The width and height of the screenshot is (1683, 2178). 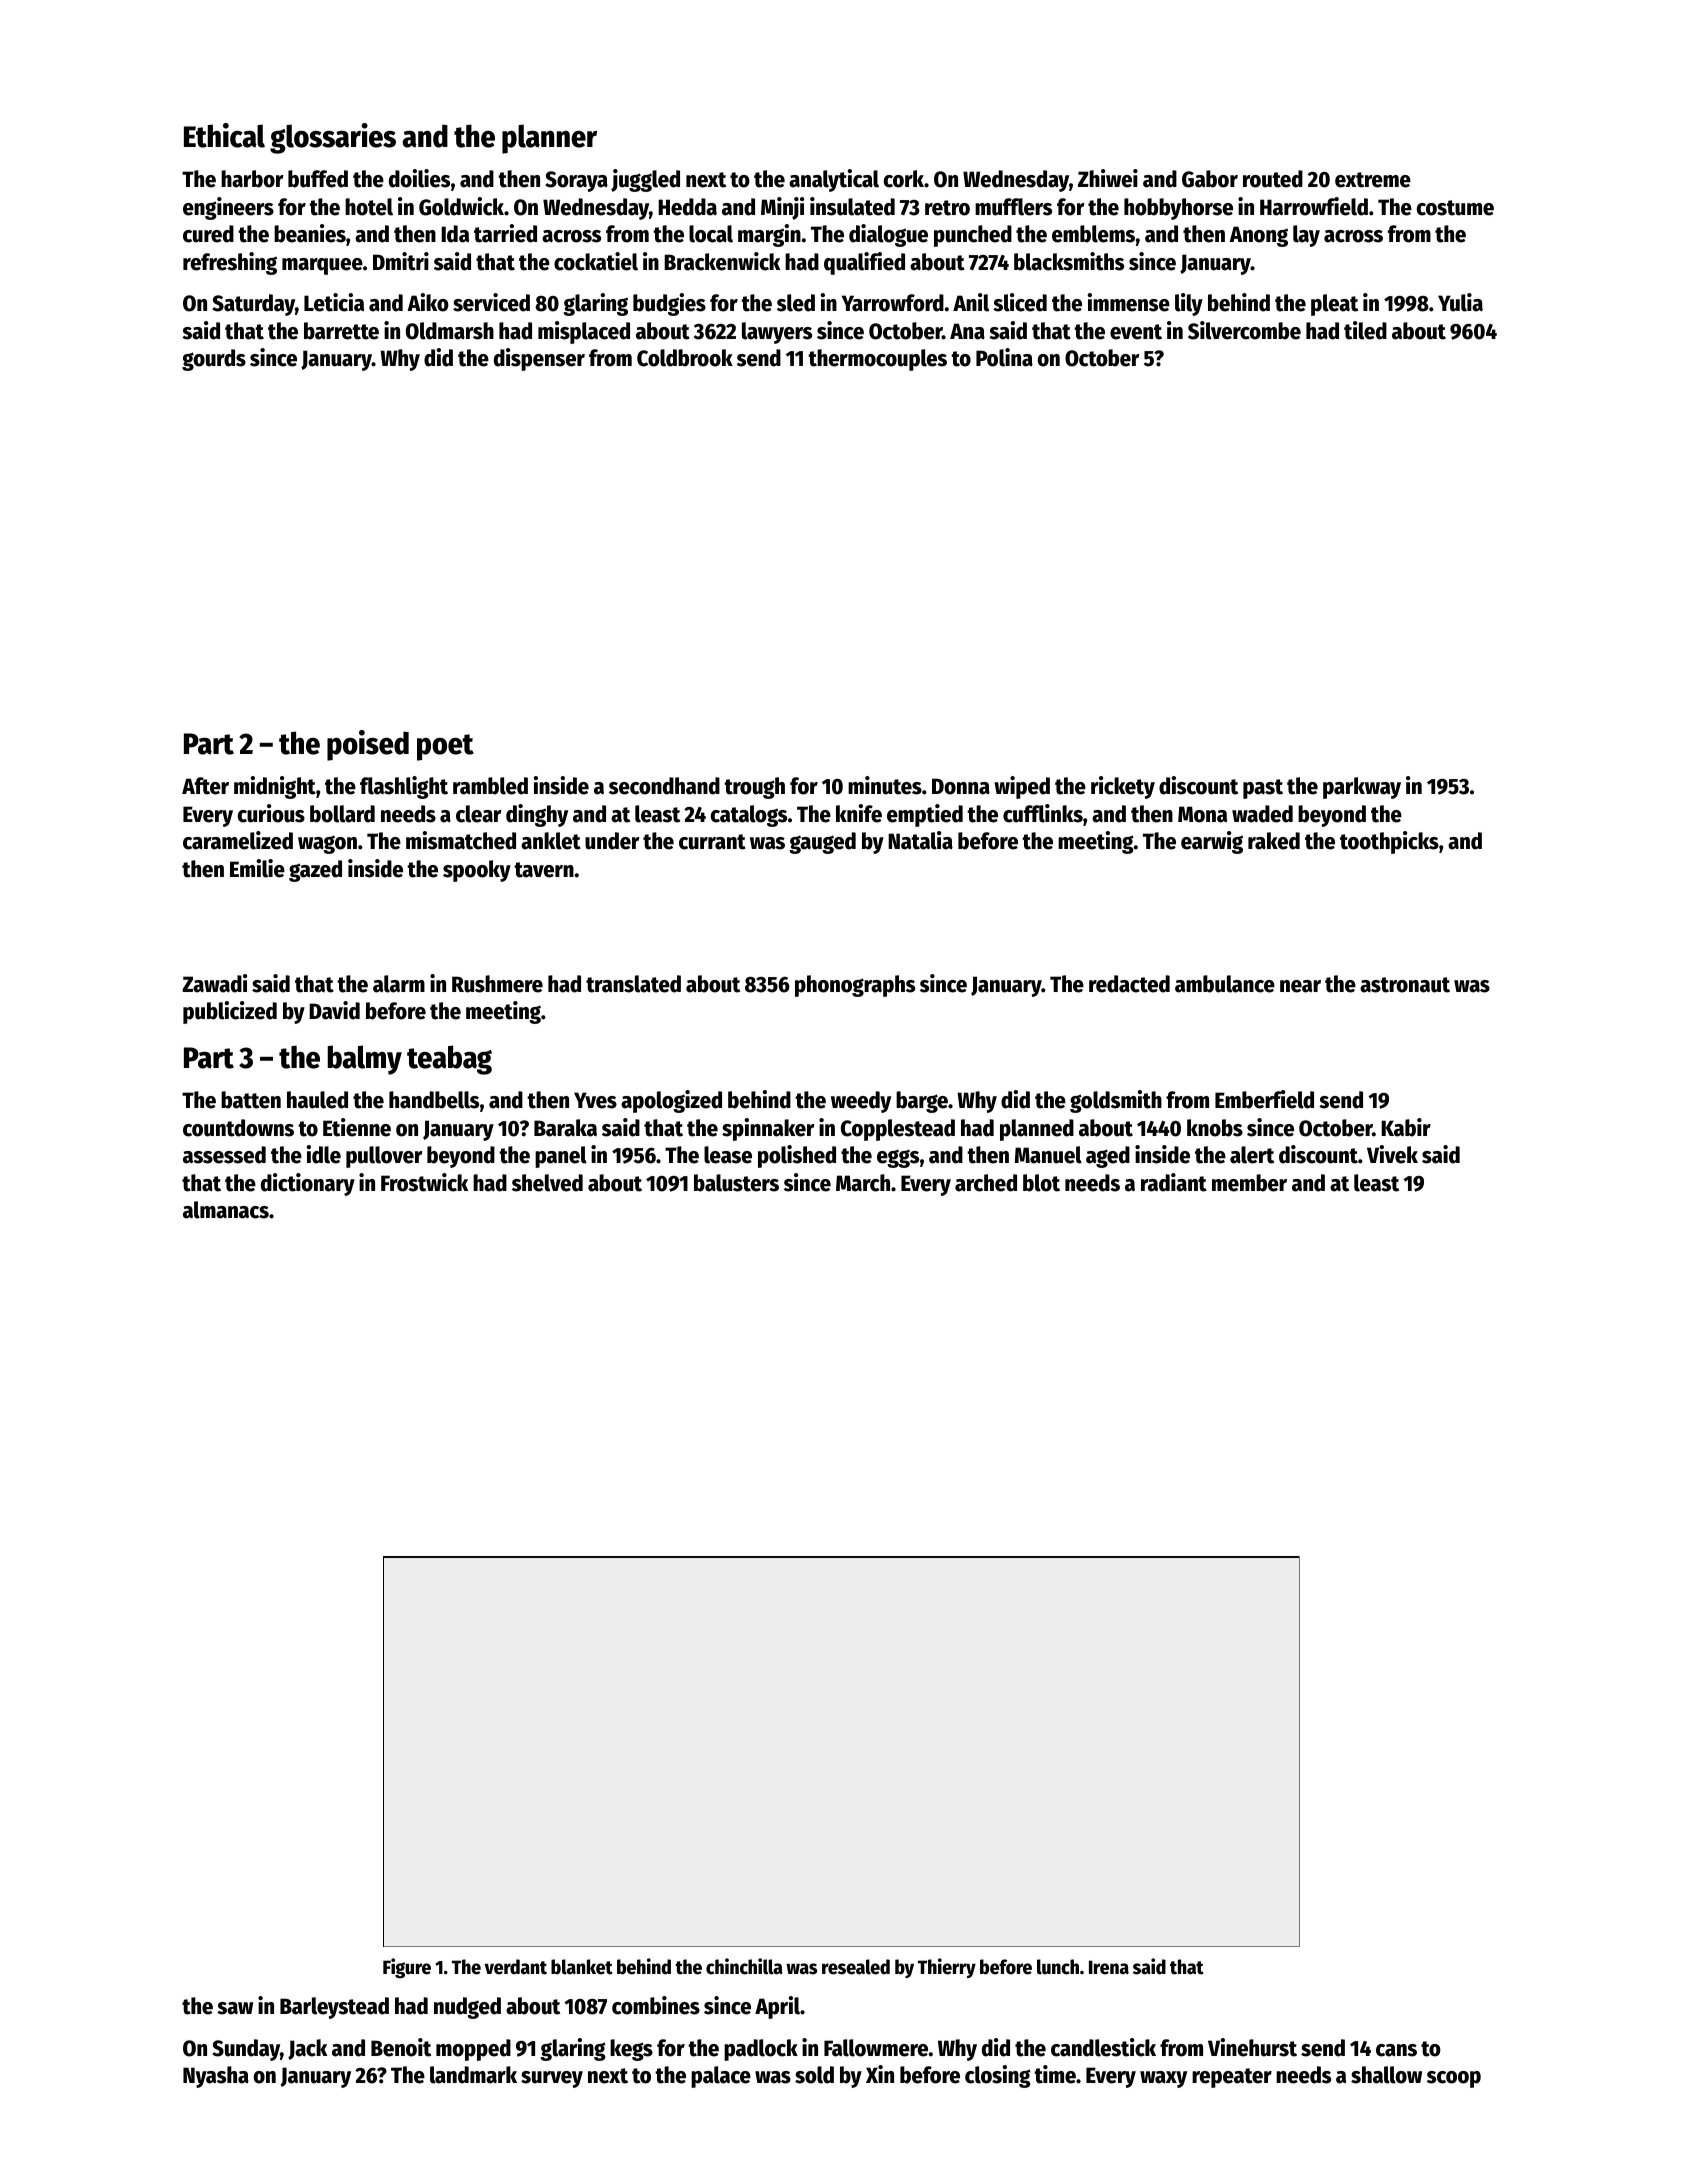 I want to click on Emberfield, so click(x=1264, y=1099).
